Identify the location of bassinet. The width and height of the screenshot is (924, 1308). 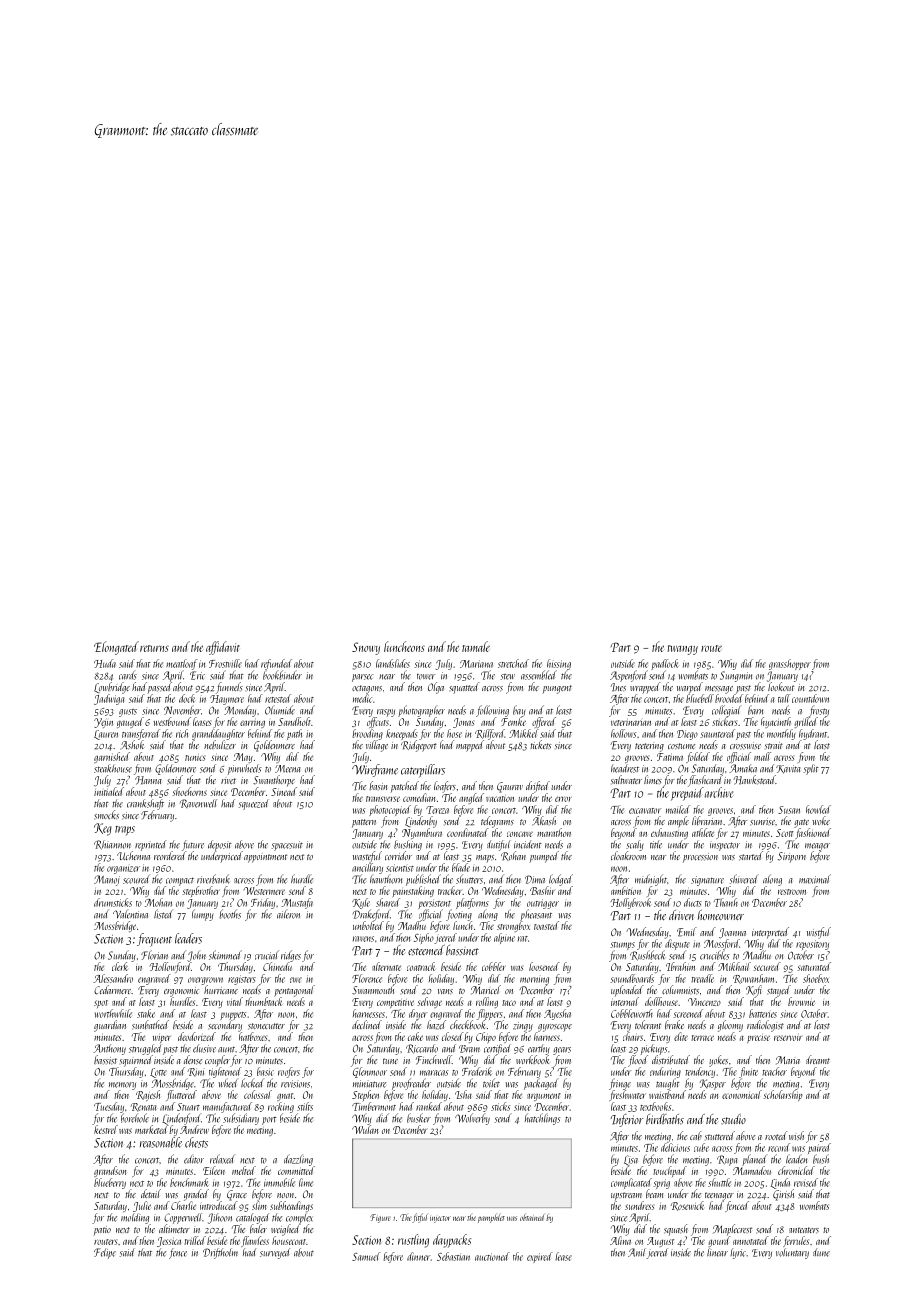
(462, 950).
